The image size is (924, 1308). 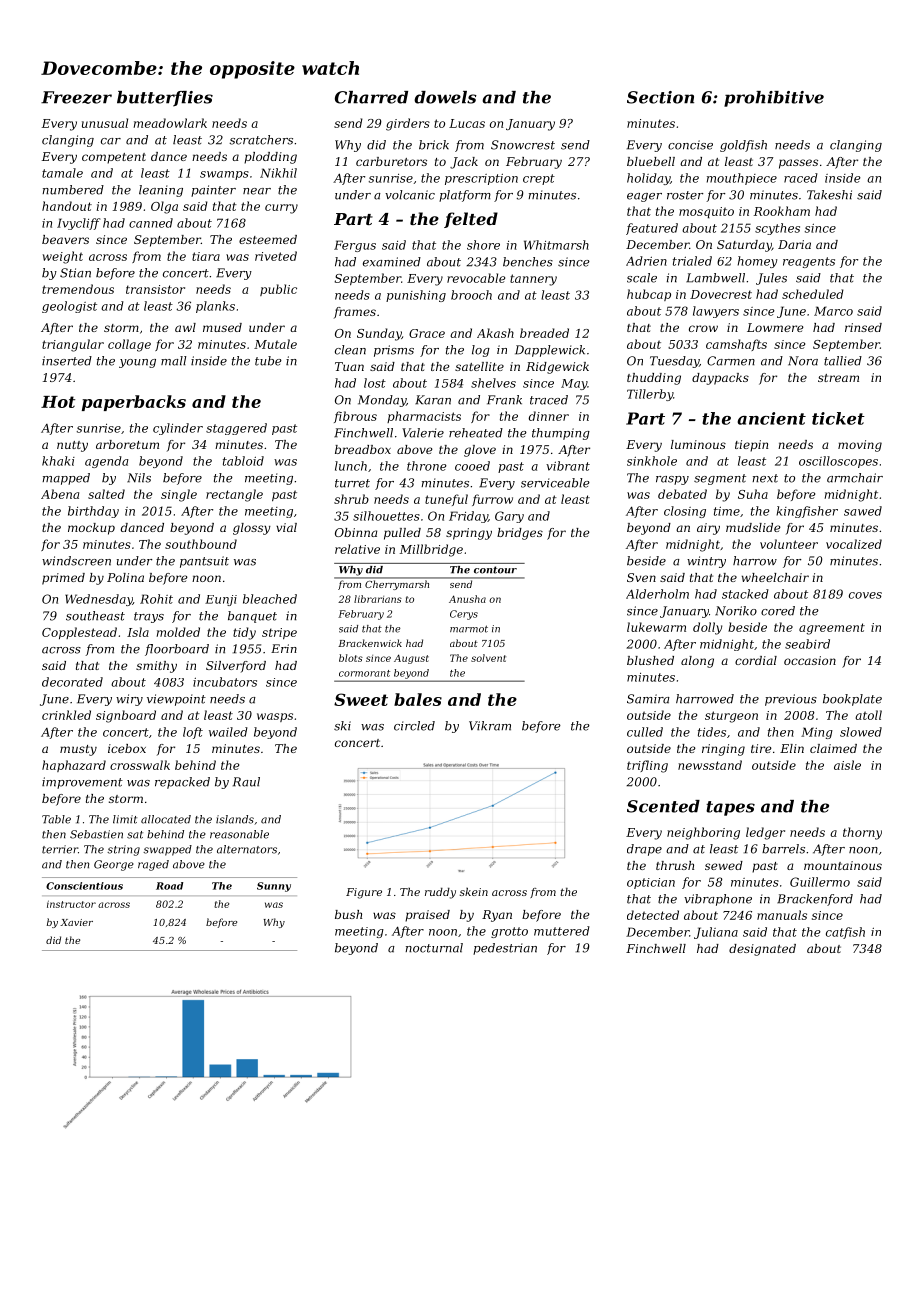 What do you see at coordinates (169, 886) in the screenshot?
I see `Road` at bounding box center [169, 886].
